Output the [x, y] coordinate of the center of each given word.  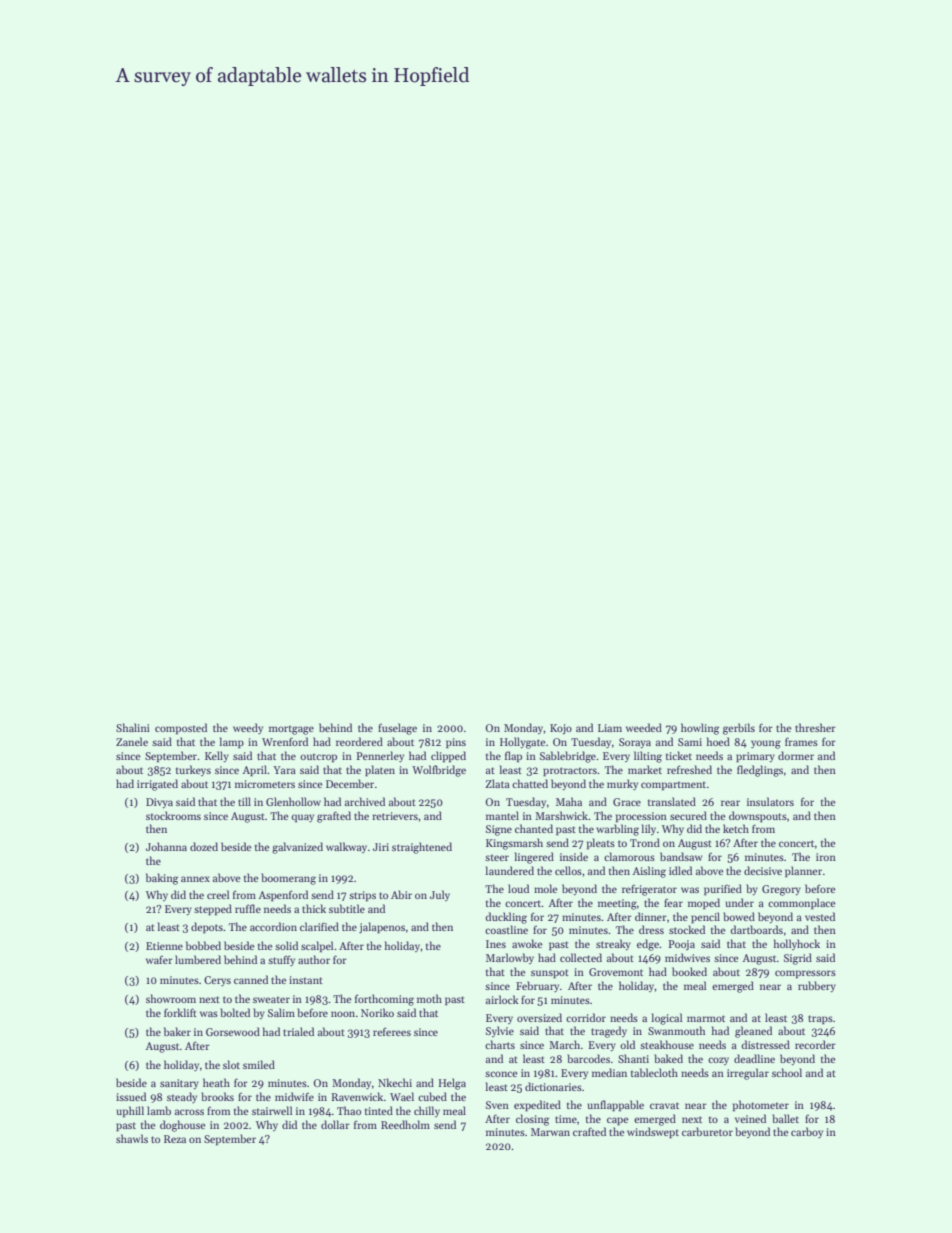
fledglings [760, 771]
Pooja [681, 945]
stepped [213, 910]
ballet [785, 1118]
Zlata [497, 783]
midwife [294, 1096]
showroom [171, 998]
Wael [402, 1096]
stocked [687, 929]
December [350, 783]
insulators [770, 801]
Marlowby [510, 958]
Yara [284, 770]
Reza [175, 1139]
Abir [401, 894]
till [244, 801]
